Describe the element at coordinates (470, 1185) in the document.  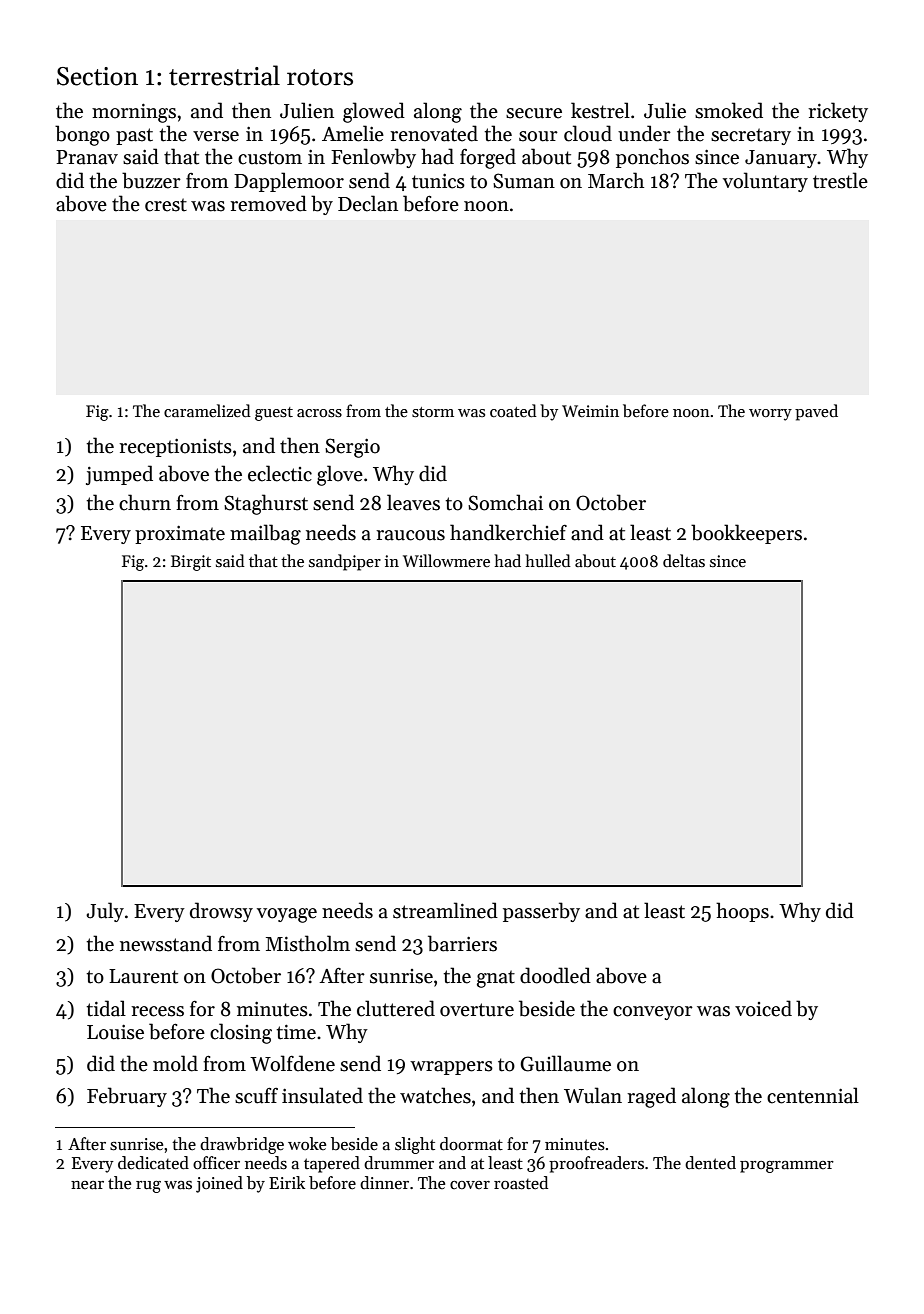
I see `cover` at that location.
